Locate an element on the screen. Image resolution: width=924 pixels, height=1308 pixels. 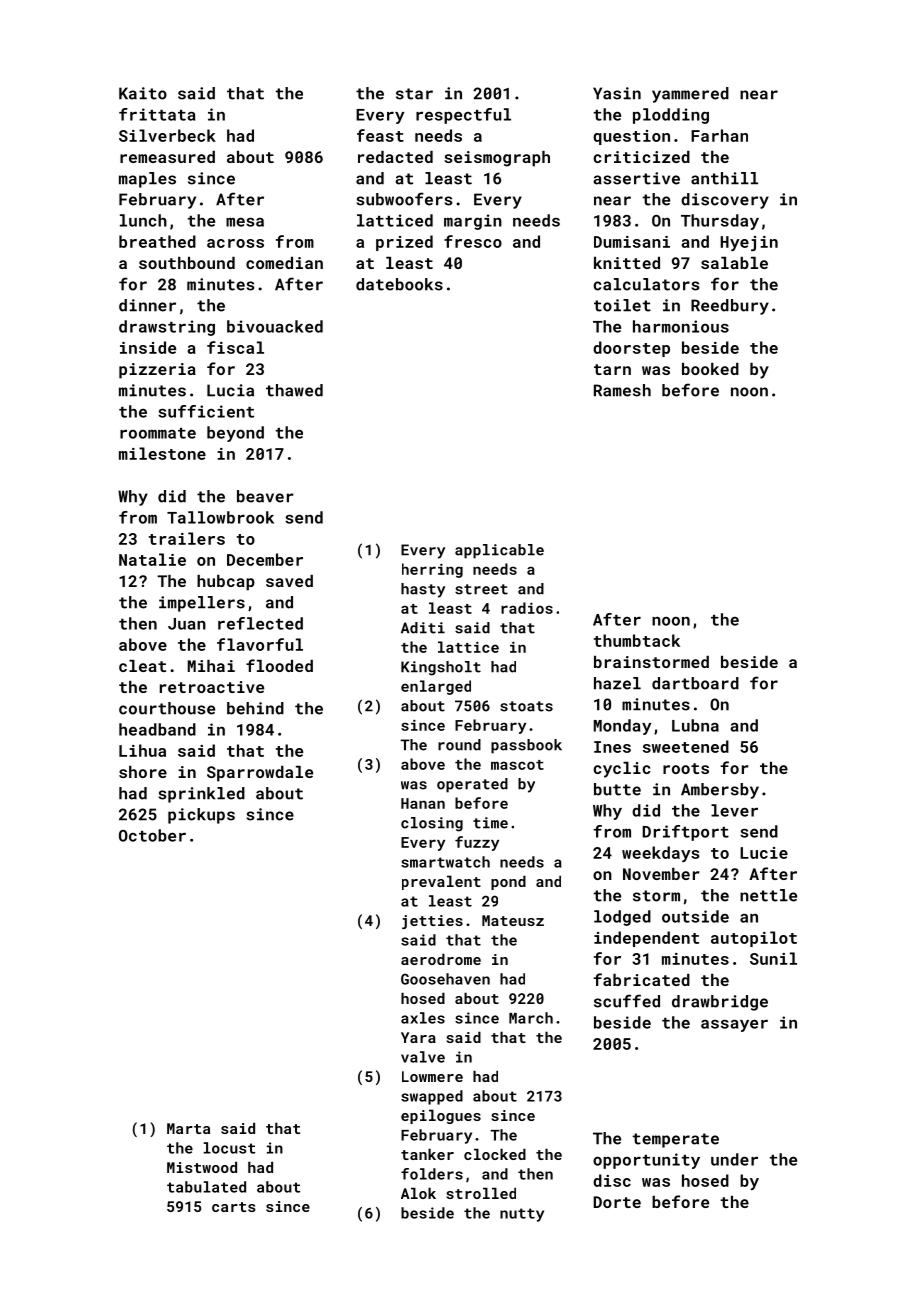
dartboard is located at coordinates (695, 683).
